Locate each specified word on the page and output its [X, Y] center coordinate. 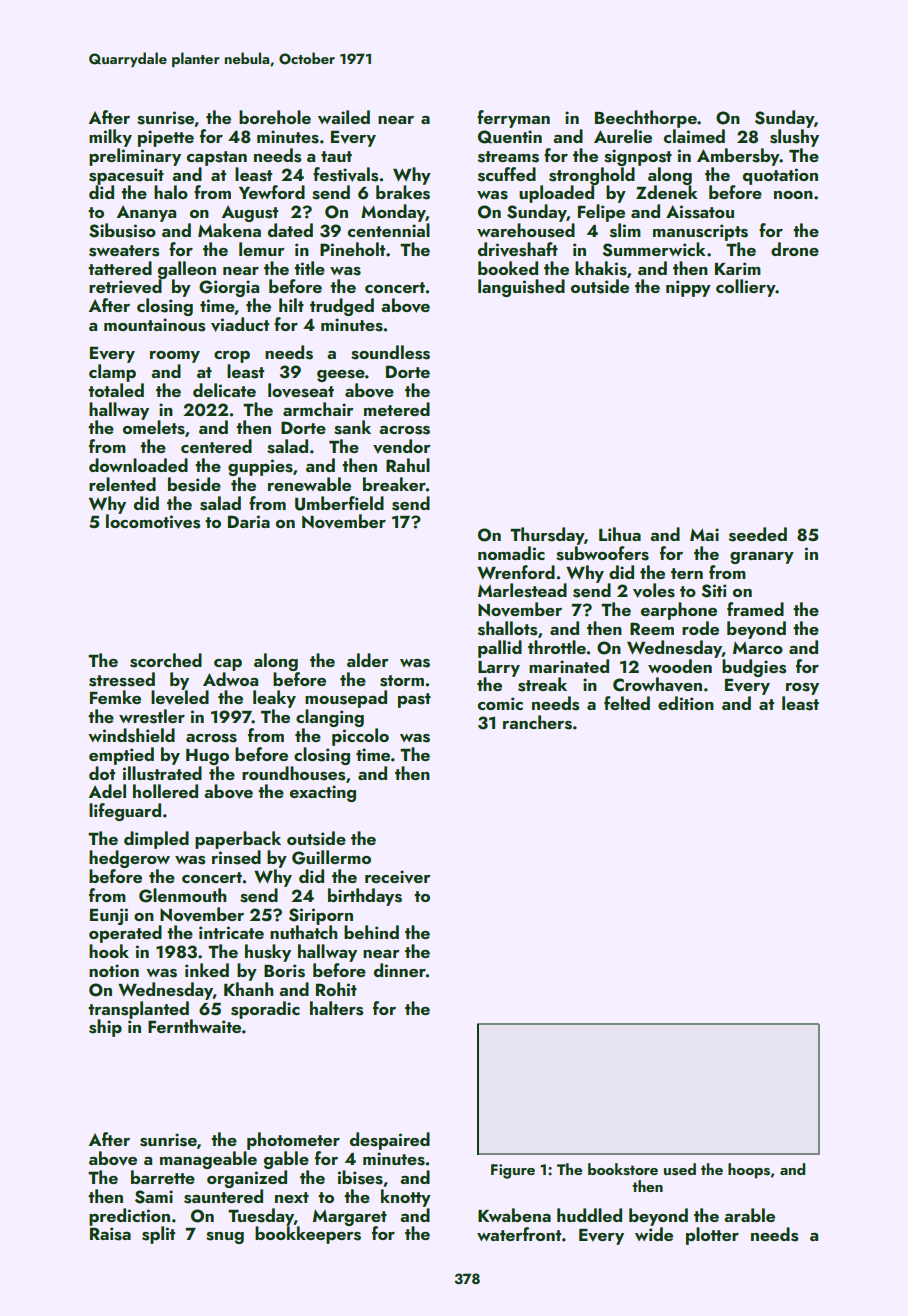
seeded [758, 534]
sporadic [265, 1010]
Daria [249, 521]
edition [686, 703]
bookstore [623, 1169]
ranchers [537, 722]
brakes [403, 192]
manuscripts [700, 232]
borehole [275, 117]
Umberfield [339, 503]
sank [352, 427]
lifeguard [125, 812]
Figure [513, 1171]
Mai [704, 534]
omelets [154, 427]
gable [286, 1160]
